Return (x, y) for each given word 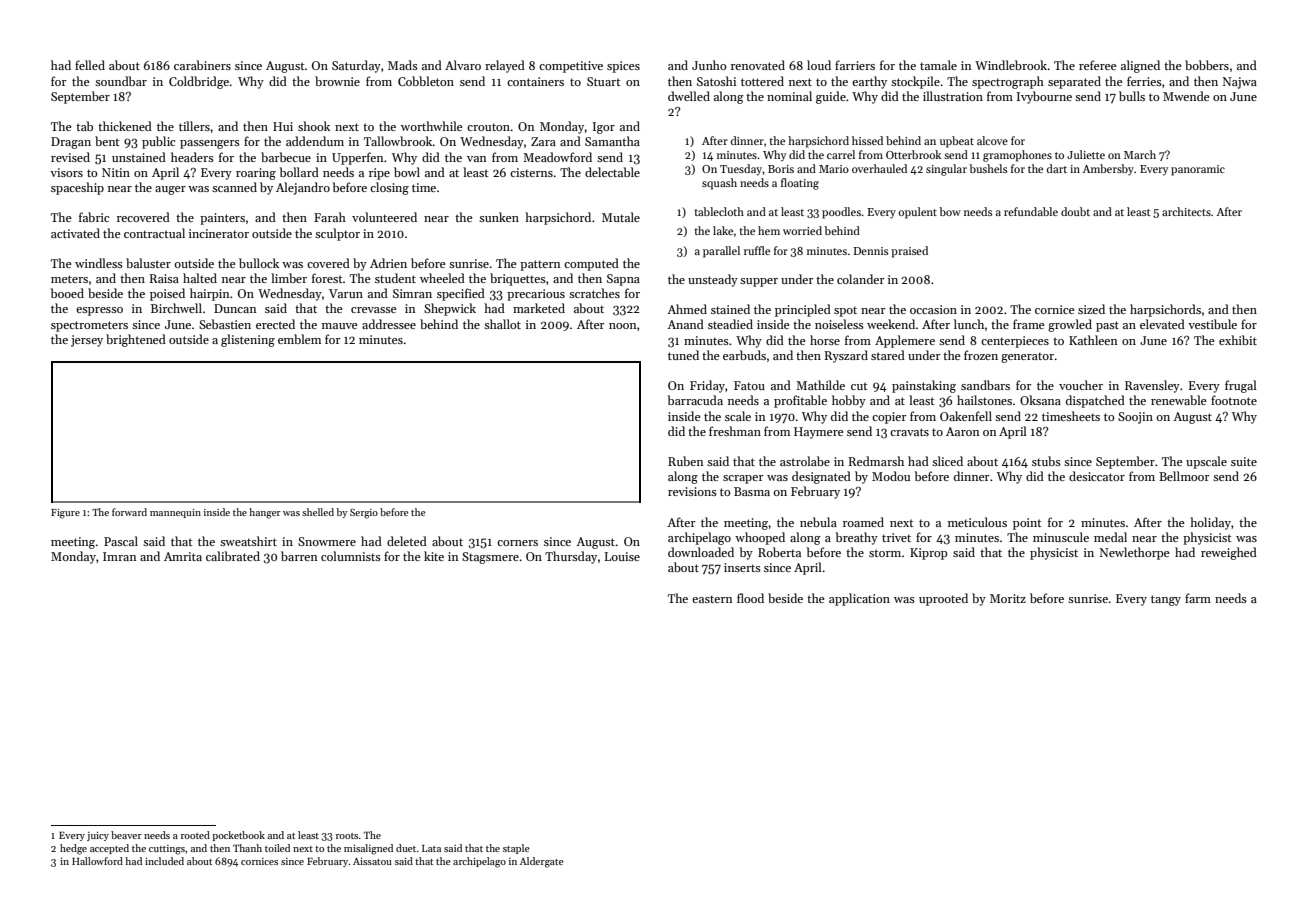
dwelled (689, 96)
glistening (248, 340)
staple (516, 849)
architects (1186, 211)
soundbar (121, 81)
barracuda (695, 400)
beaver (126, 835)
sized (1091, 309)
